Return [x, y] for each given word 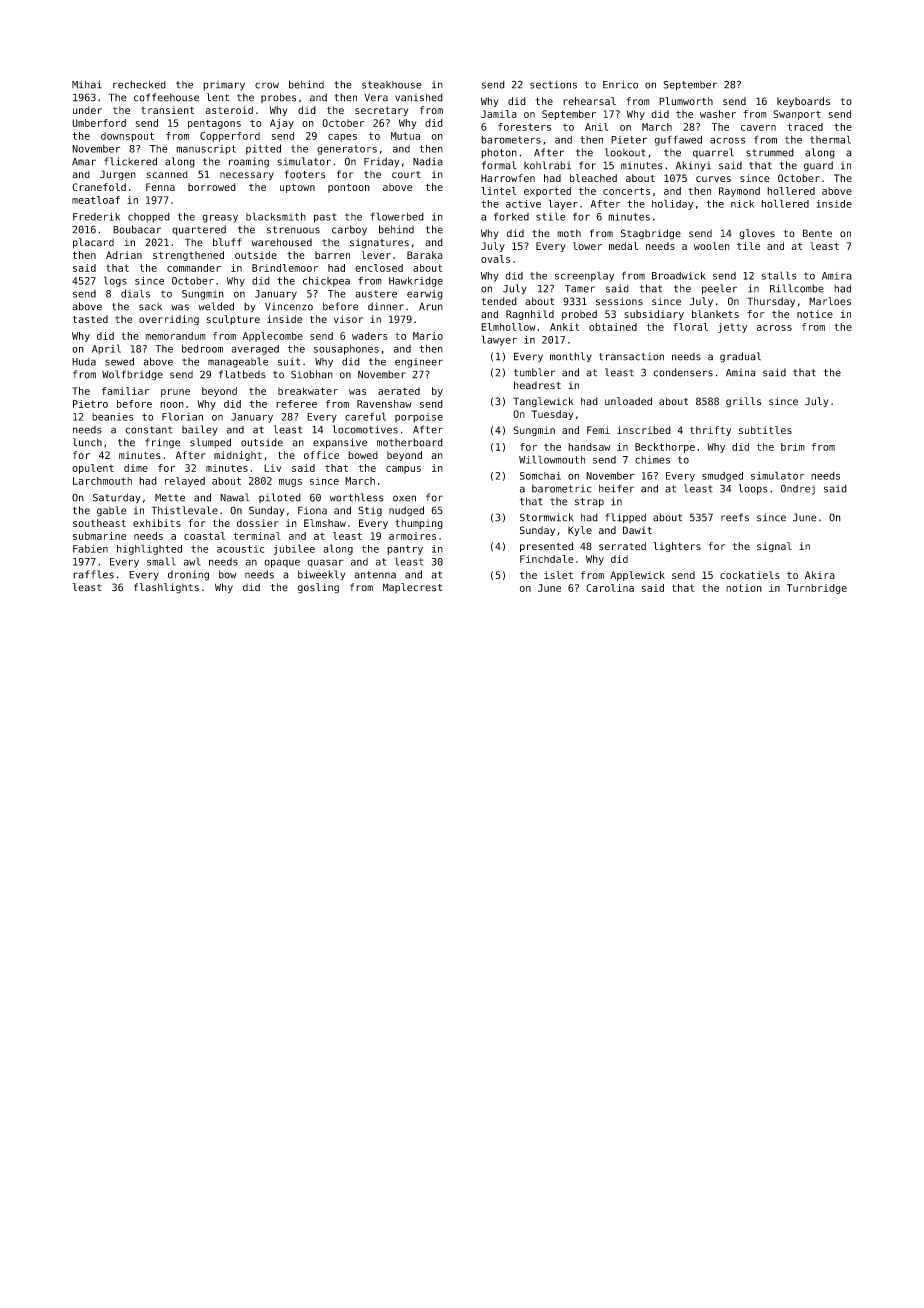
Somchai [540, 476]
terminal [257, 536]
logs [115, 281]
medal [623, 246]
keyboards [803, 102]
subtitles [765, 430]
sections [553, 85]
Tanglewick [543, 402]
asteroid [229, 110]
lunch [87, 442]
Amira [837, 276]
